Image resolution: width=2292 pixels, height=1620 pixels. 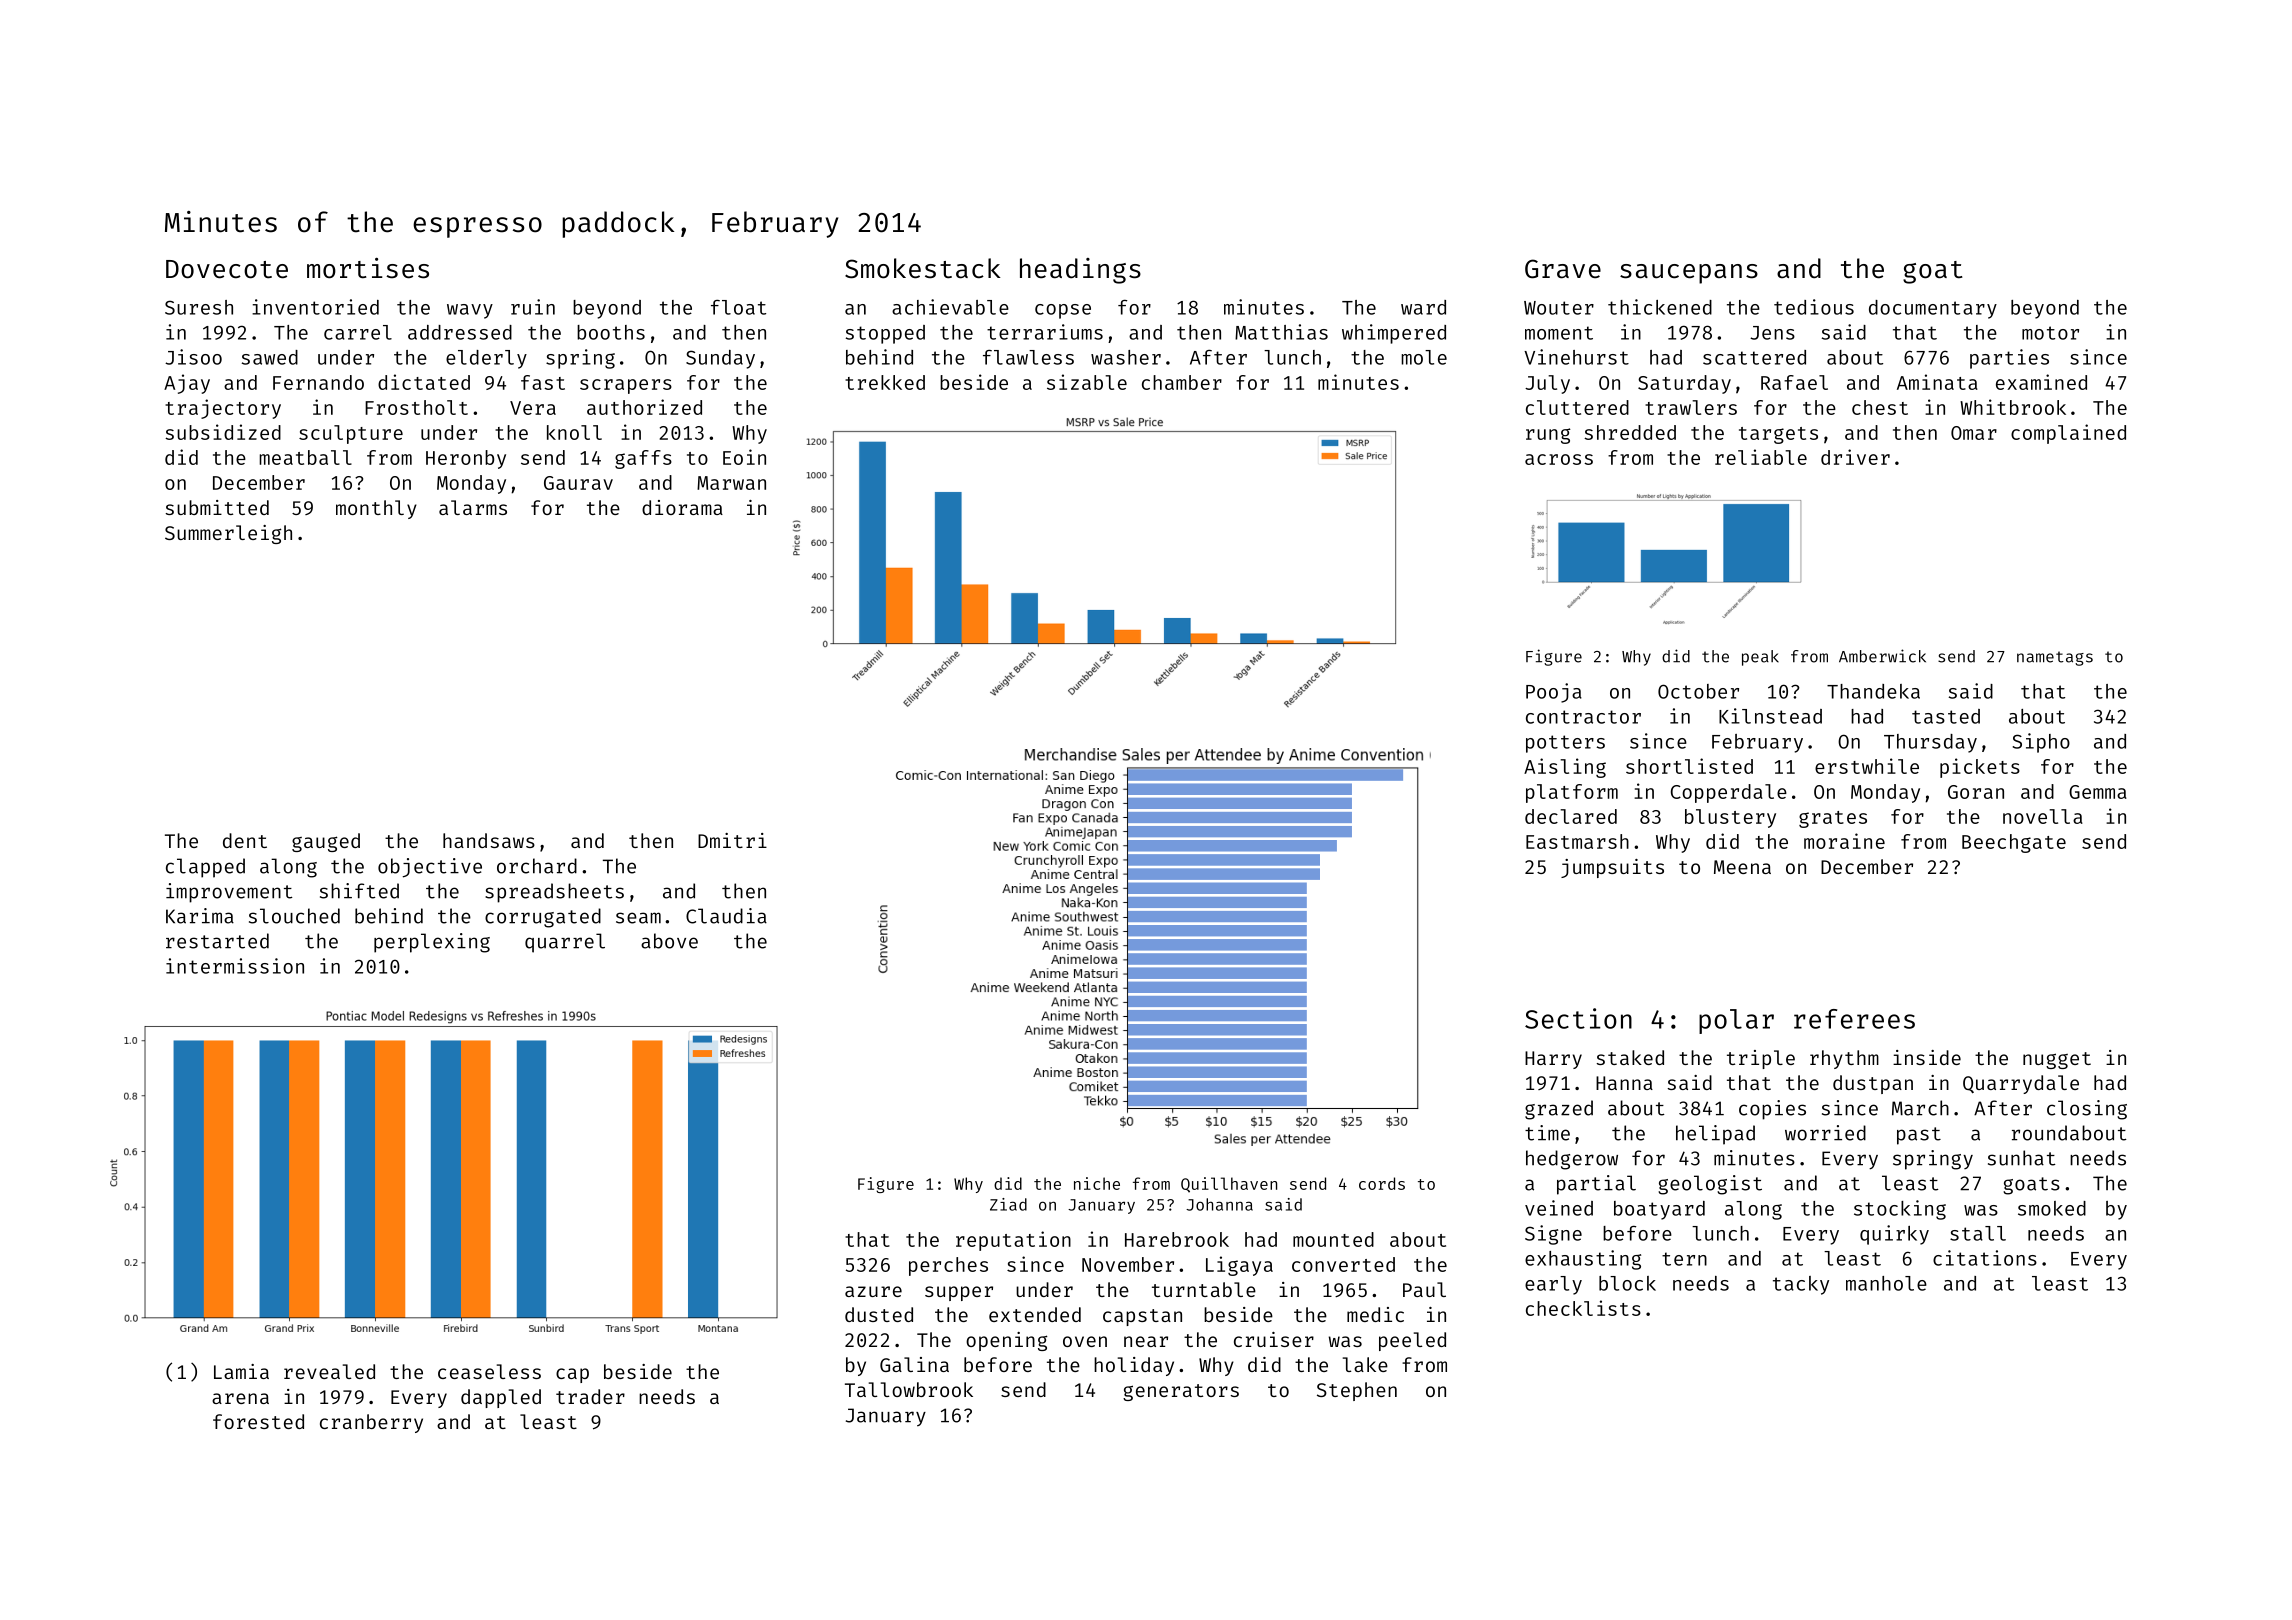 What do you see at coordinates (731, 483) in the image?
I see `Marwan` at bounding box center [731, 483].
